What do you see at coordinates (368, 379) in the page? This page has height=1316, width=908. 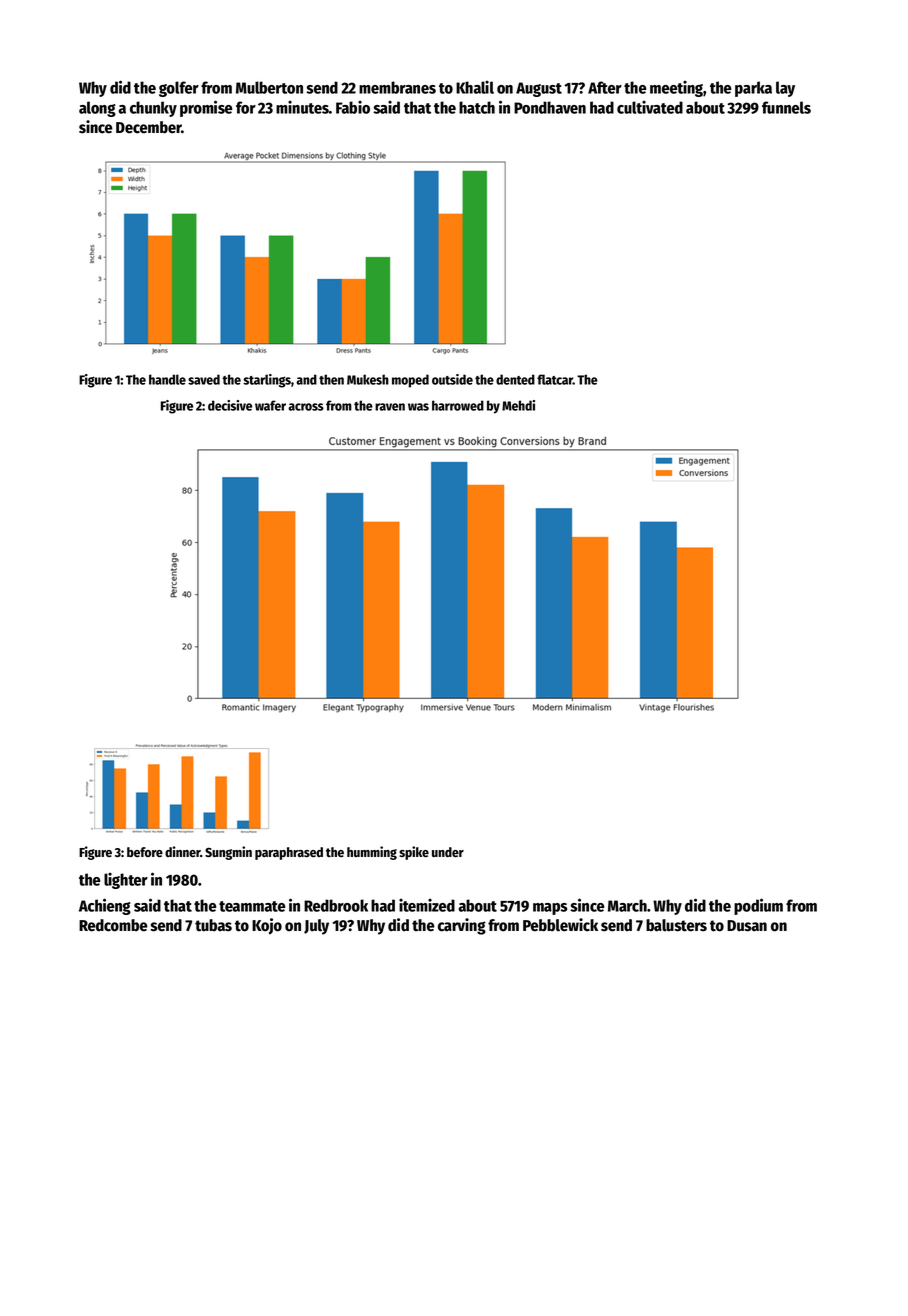 I see `Mukesh` at bounding box center [368, 379].
